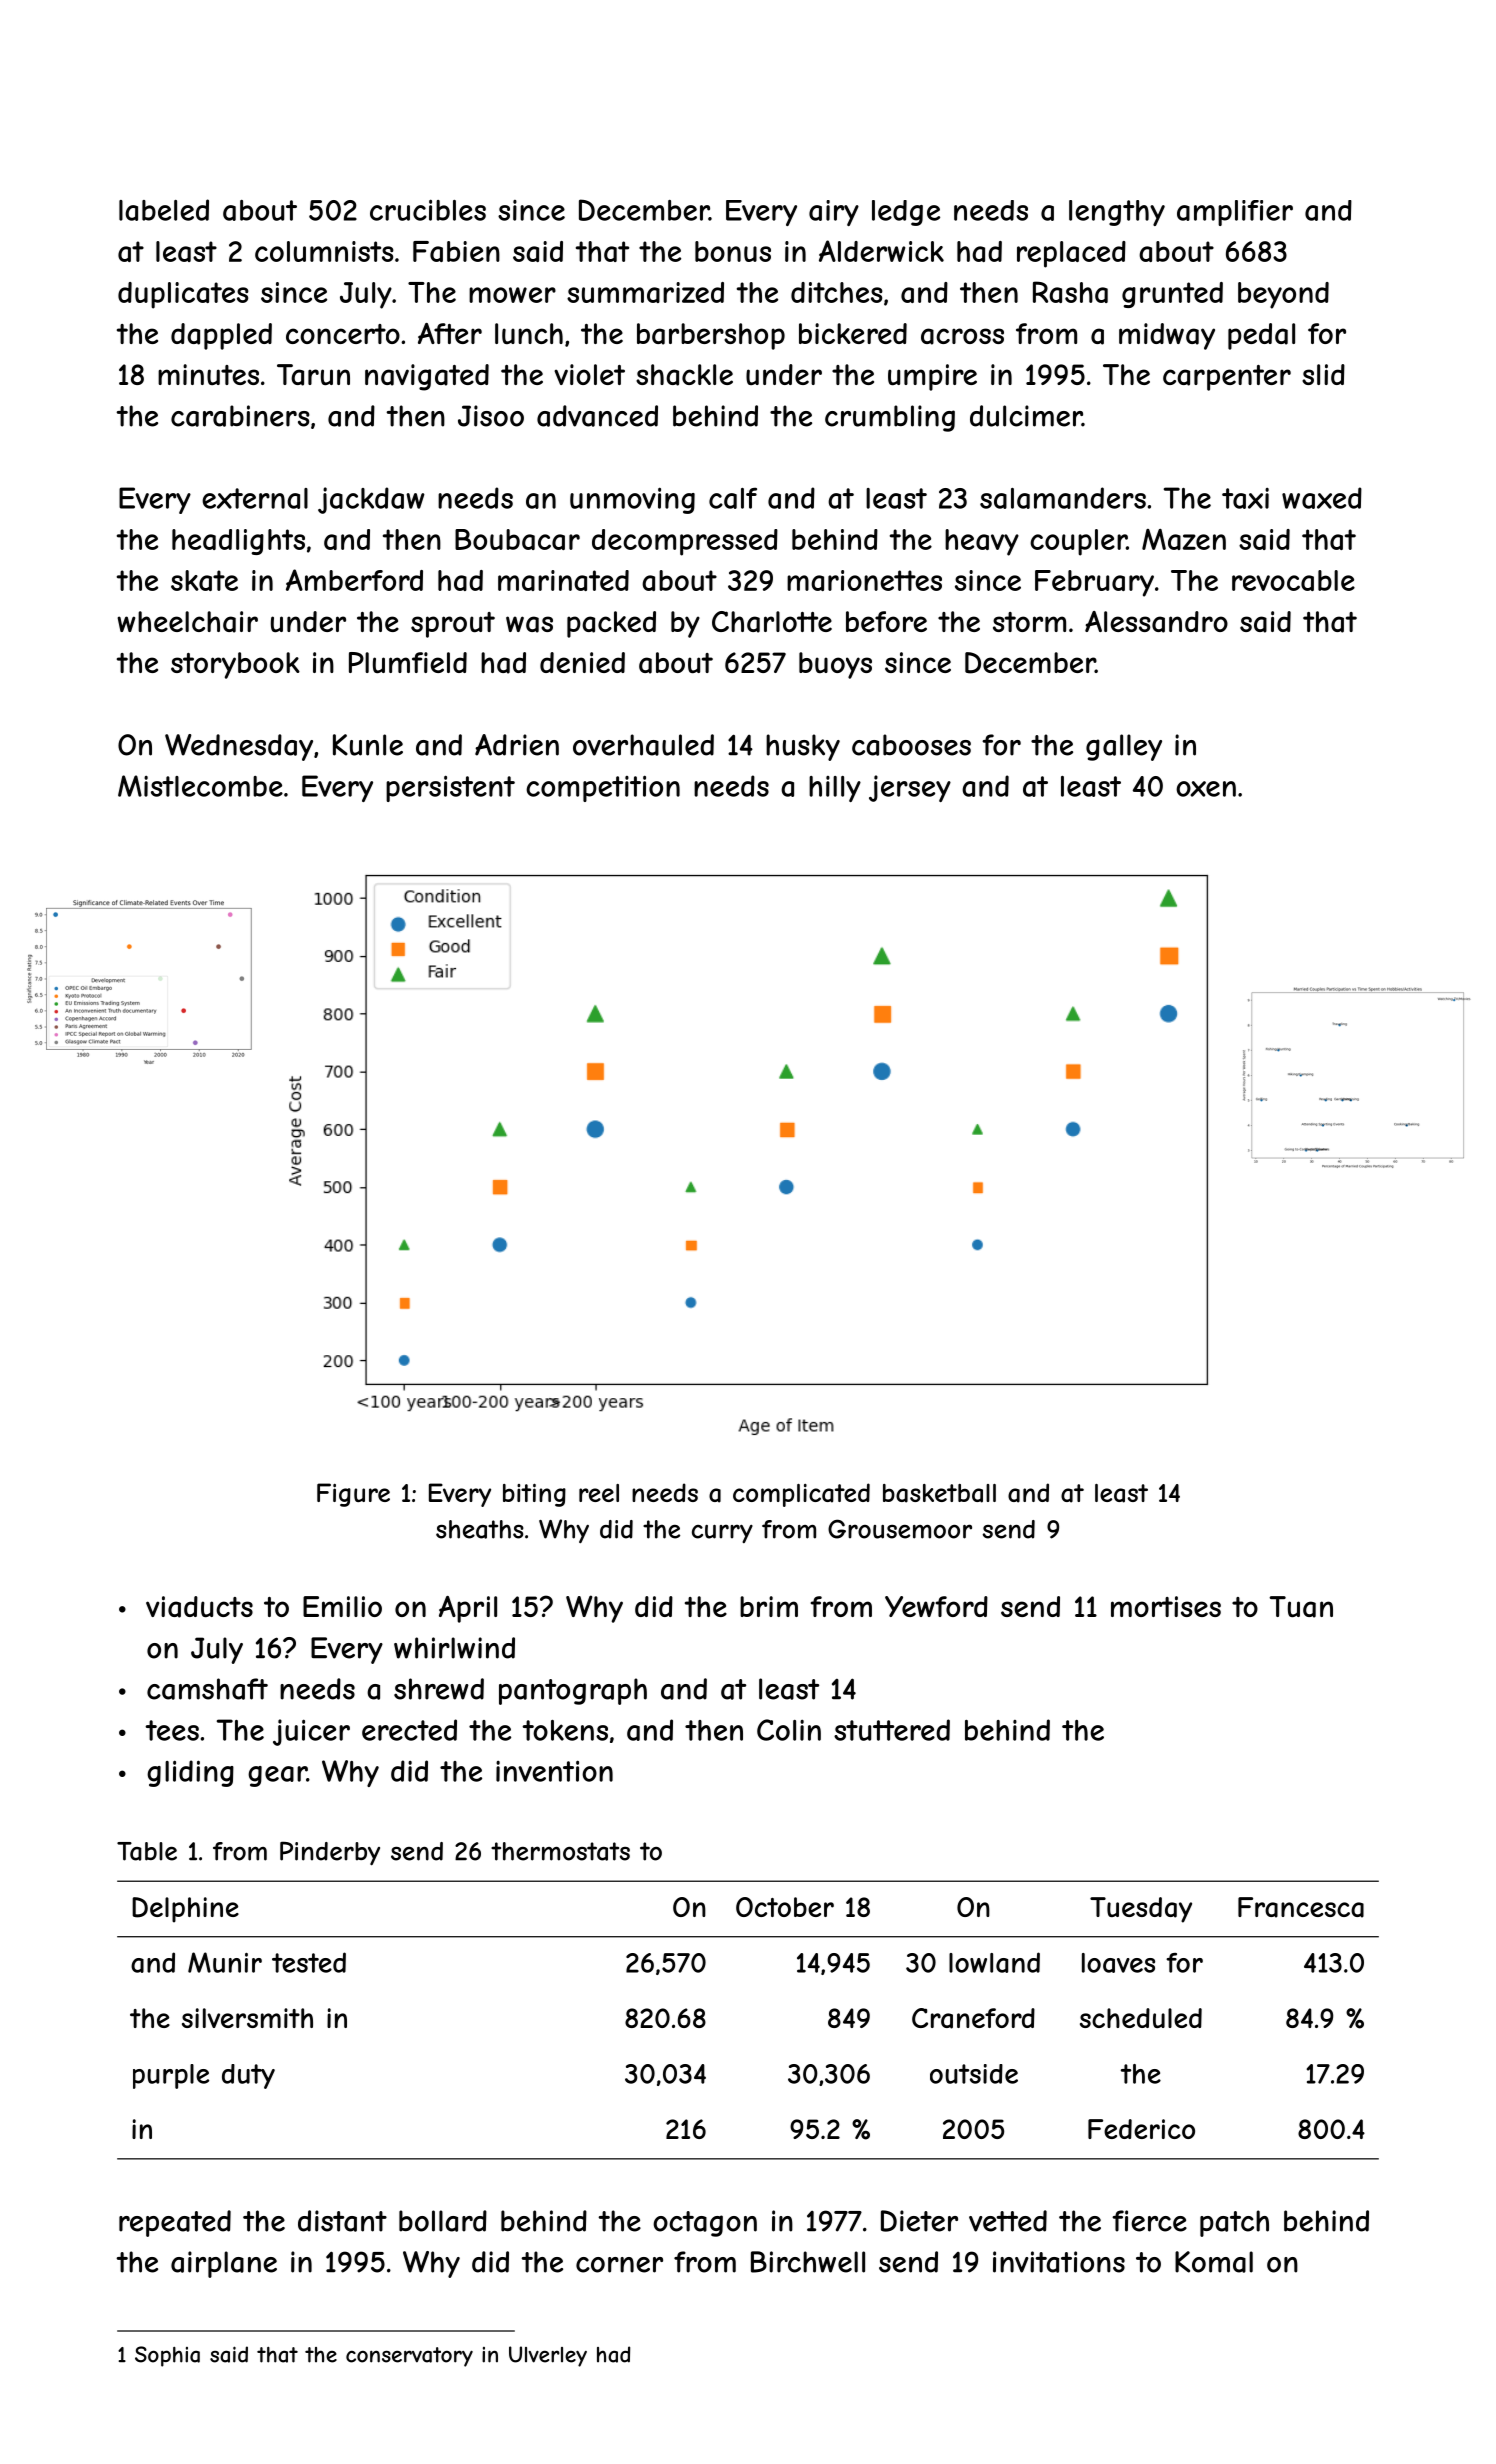 This screenshot has height=2464, width=1496. Describe the element at coordinates (1301, 1607) in the screenshot. I see `Tuan` at that location.
